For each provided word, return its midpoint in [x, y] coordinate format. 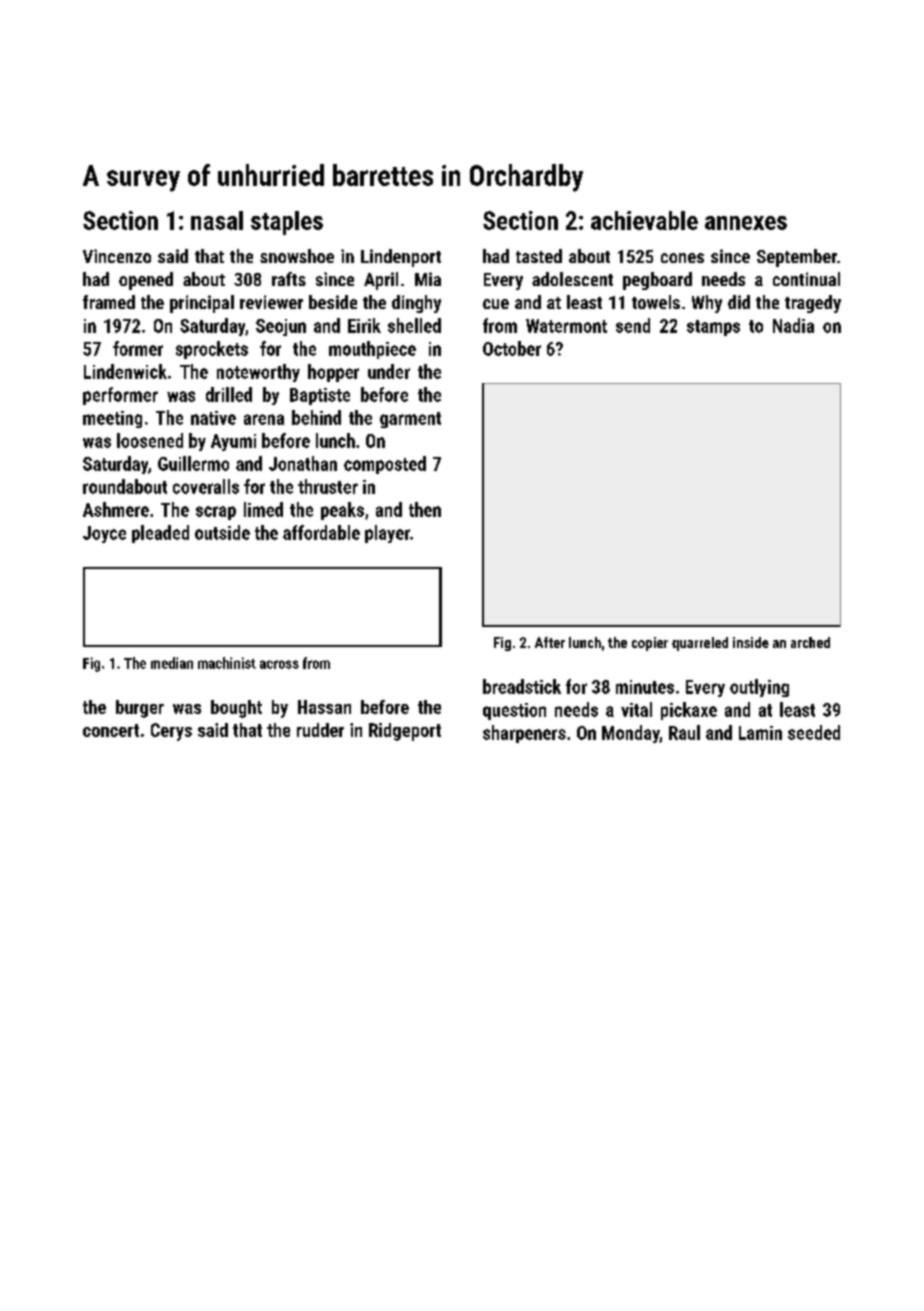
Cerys [171, 732]
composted [385, 465]
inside [751, 642]
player [387, 534]
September [797, 258]
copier [650, 644]
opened [146, 281]
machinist [227, 663]
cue [496, 304]
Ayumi [233, 442]
